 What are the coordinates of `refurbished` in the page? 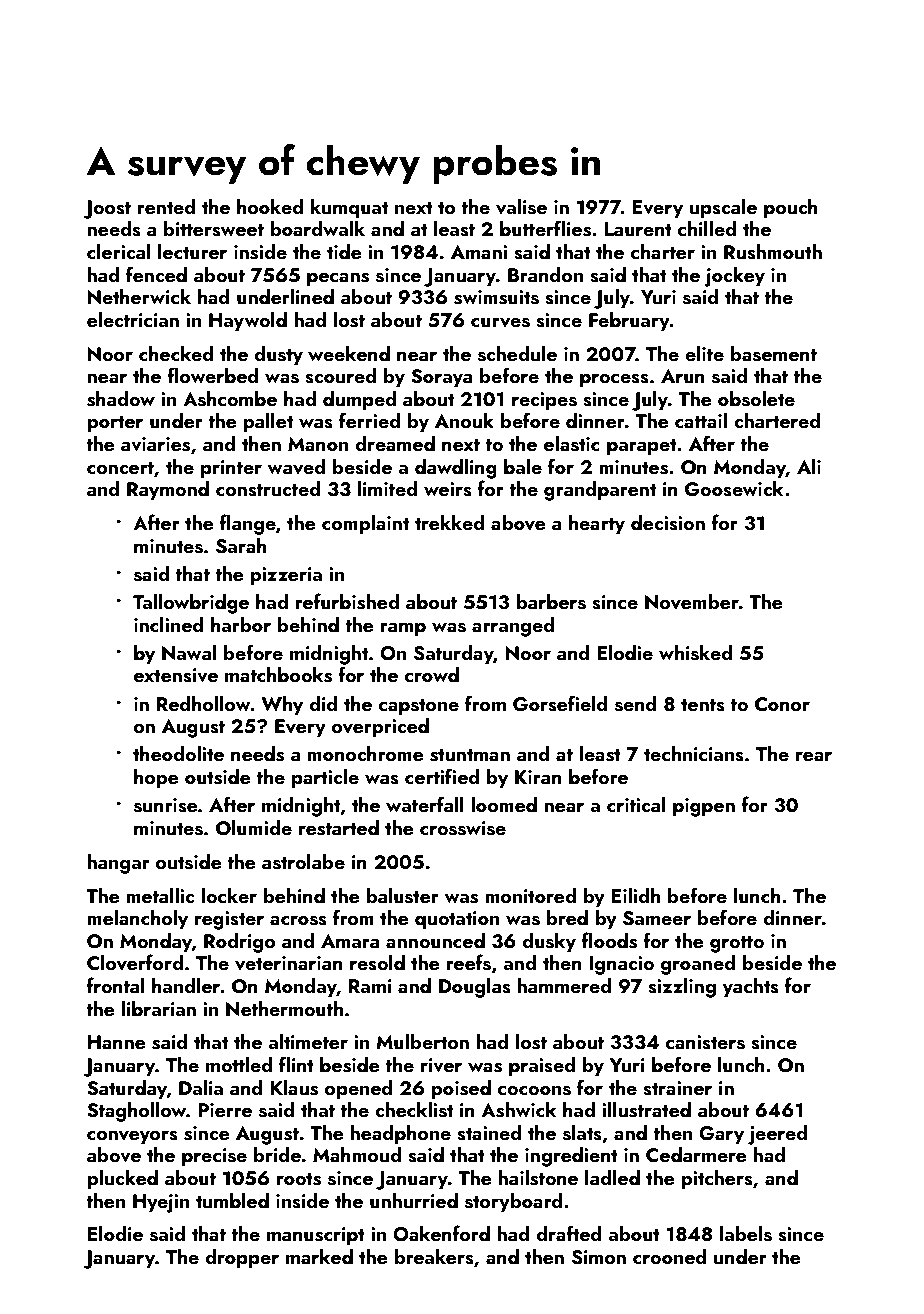 It's located at (347, 601).
